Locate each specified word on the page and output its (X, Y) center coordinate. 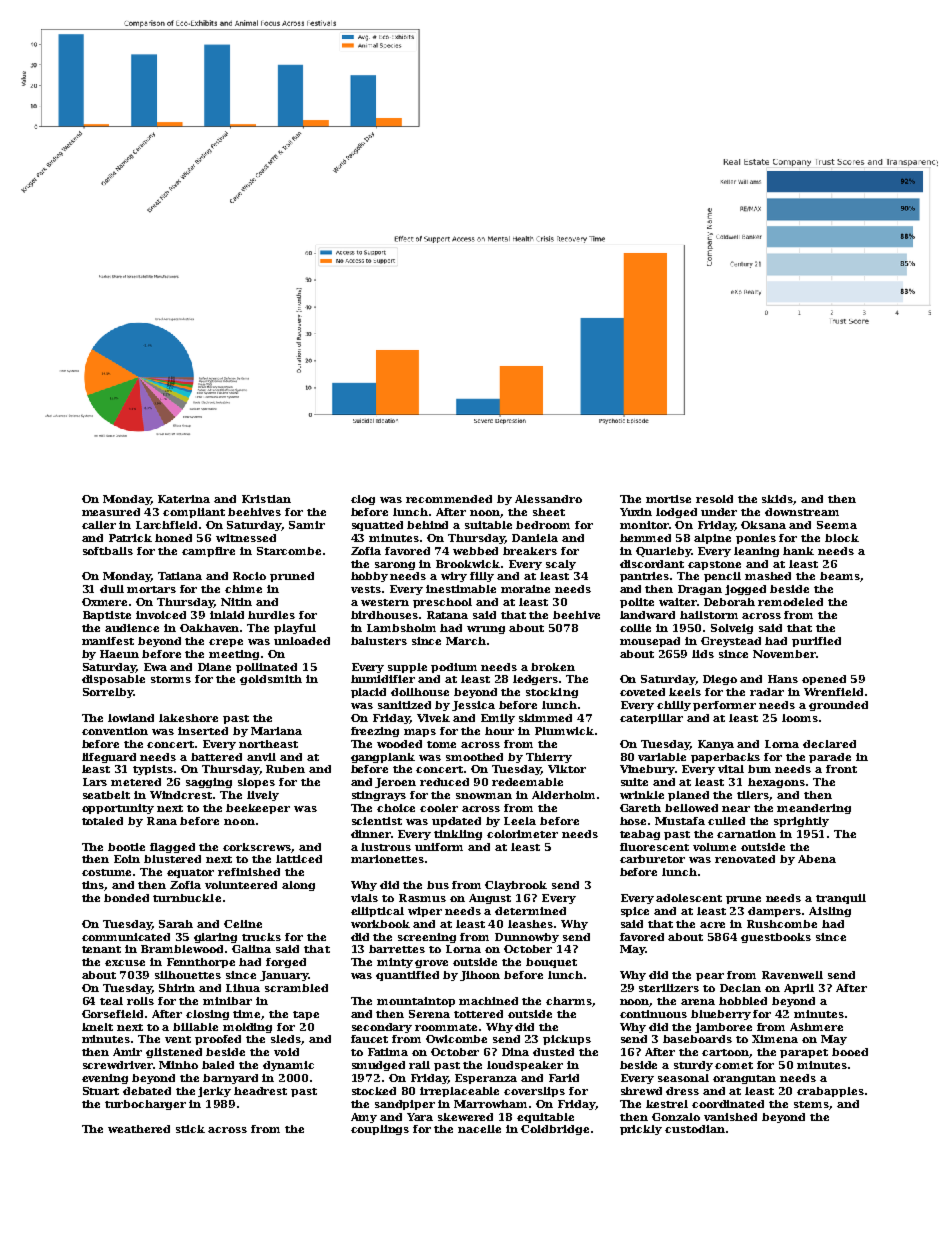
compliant (194, 513)
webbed (475, 551)
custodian (695, 1129)
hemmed (645, 538)
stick (190, 1129)
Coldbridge (555, 1130)
